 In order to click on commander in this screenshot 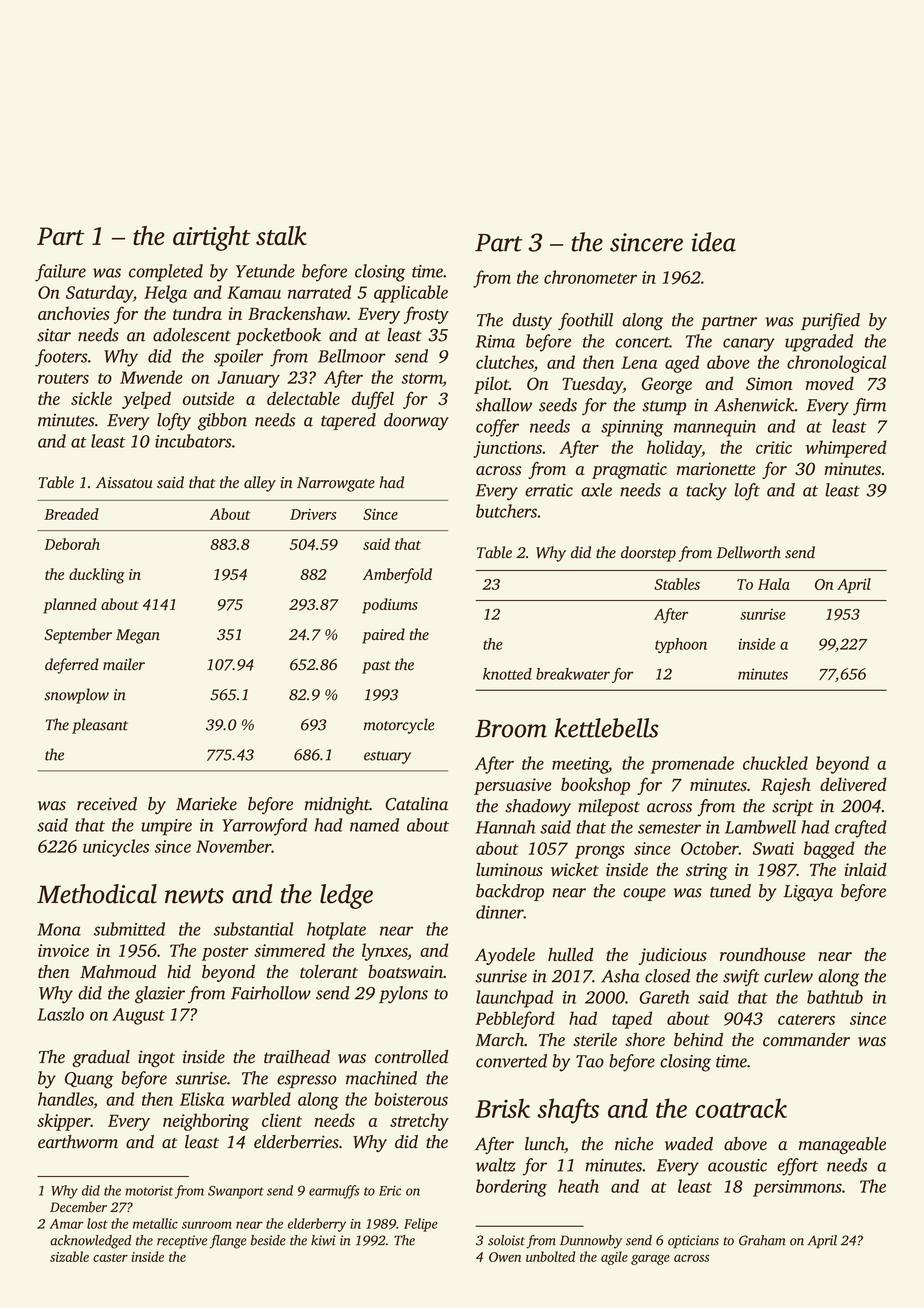, I will do `click(806, 1040)`.
